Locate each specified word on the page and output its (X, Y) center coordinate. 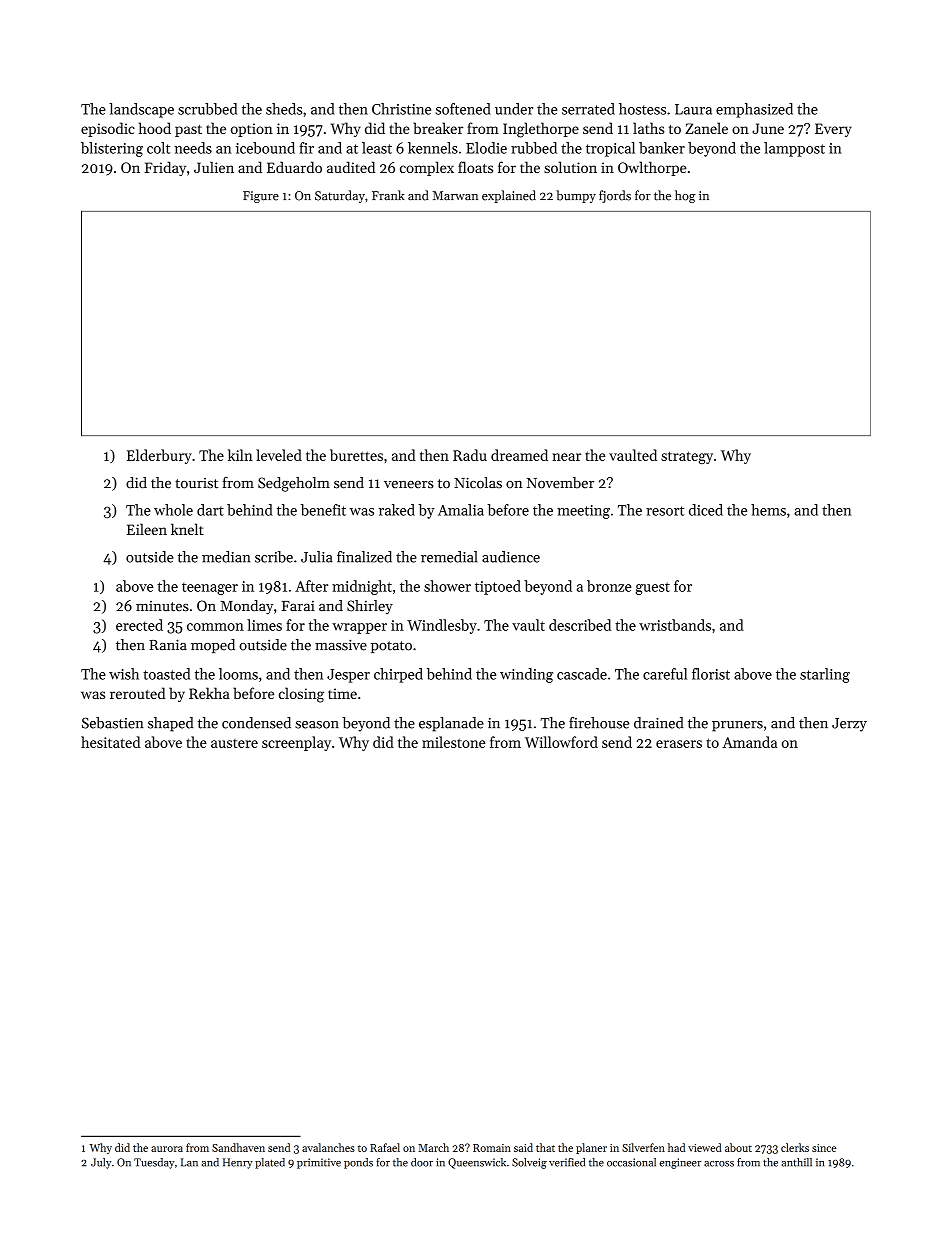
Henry (238, 1163)
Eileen (147, 529)
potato (391, 647)
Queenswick (477, 1163)
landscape (141, 110)
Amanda (749, 742)
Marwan (455, 196)
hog (685, 196)
